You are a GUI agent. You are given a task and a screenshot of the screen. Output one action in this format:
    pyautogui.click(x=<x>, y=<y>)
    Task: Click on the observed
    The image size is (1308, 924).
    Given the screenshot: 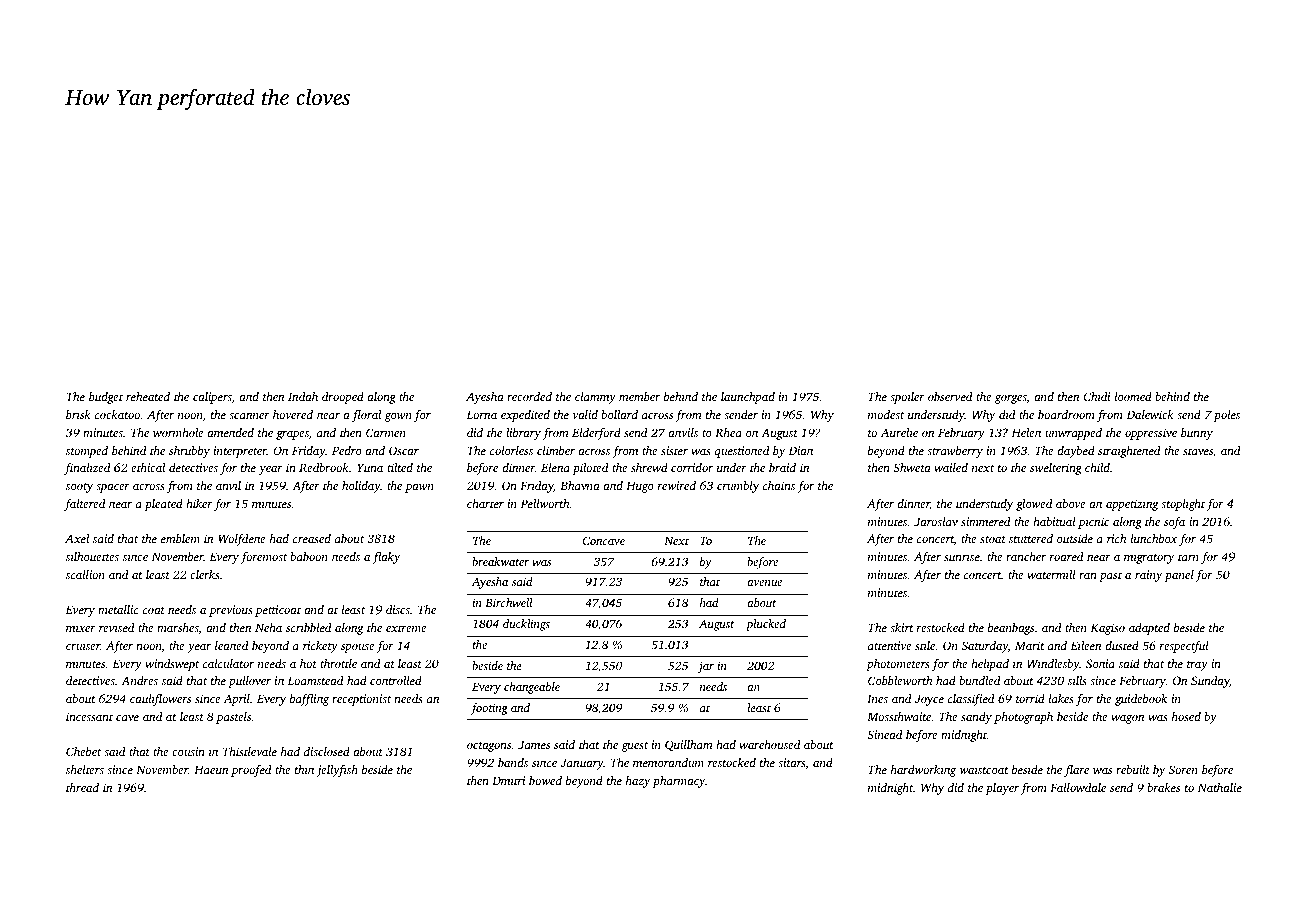 What is the action you would take?
    pyautogui.click(x=950, y=396)
